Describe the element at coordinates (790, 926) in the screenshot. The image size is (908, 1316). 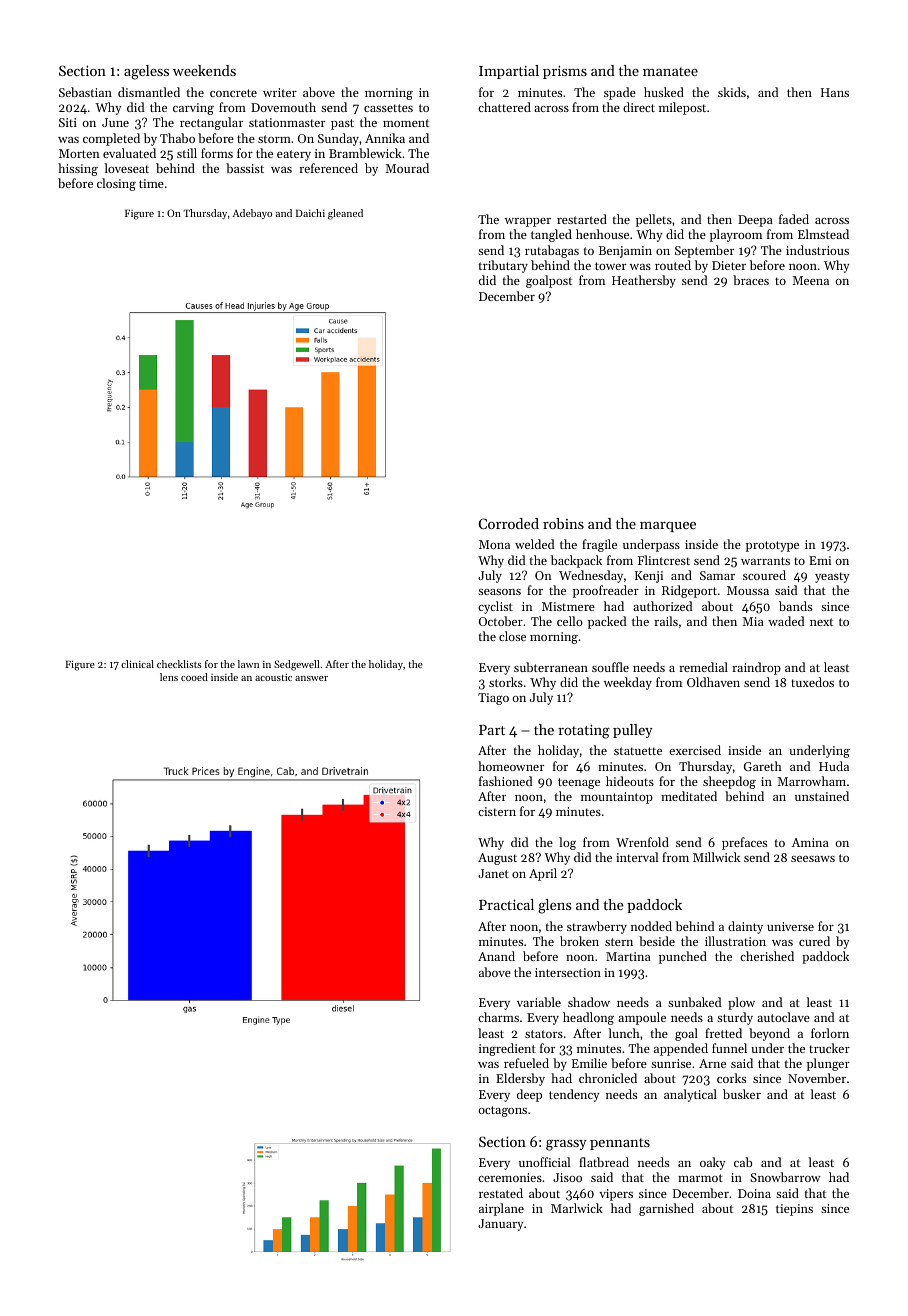
I see `universe` at that location.
